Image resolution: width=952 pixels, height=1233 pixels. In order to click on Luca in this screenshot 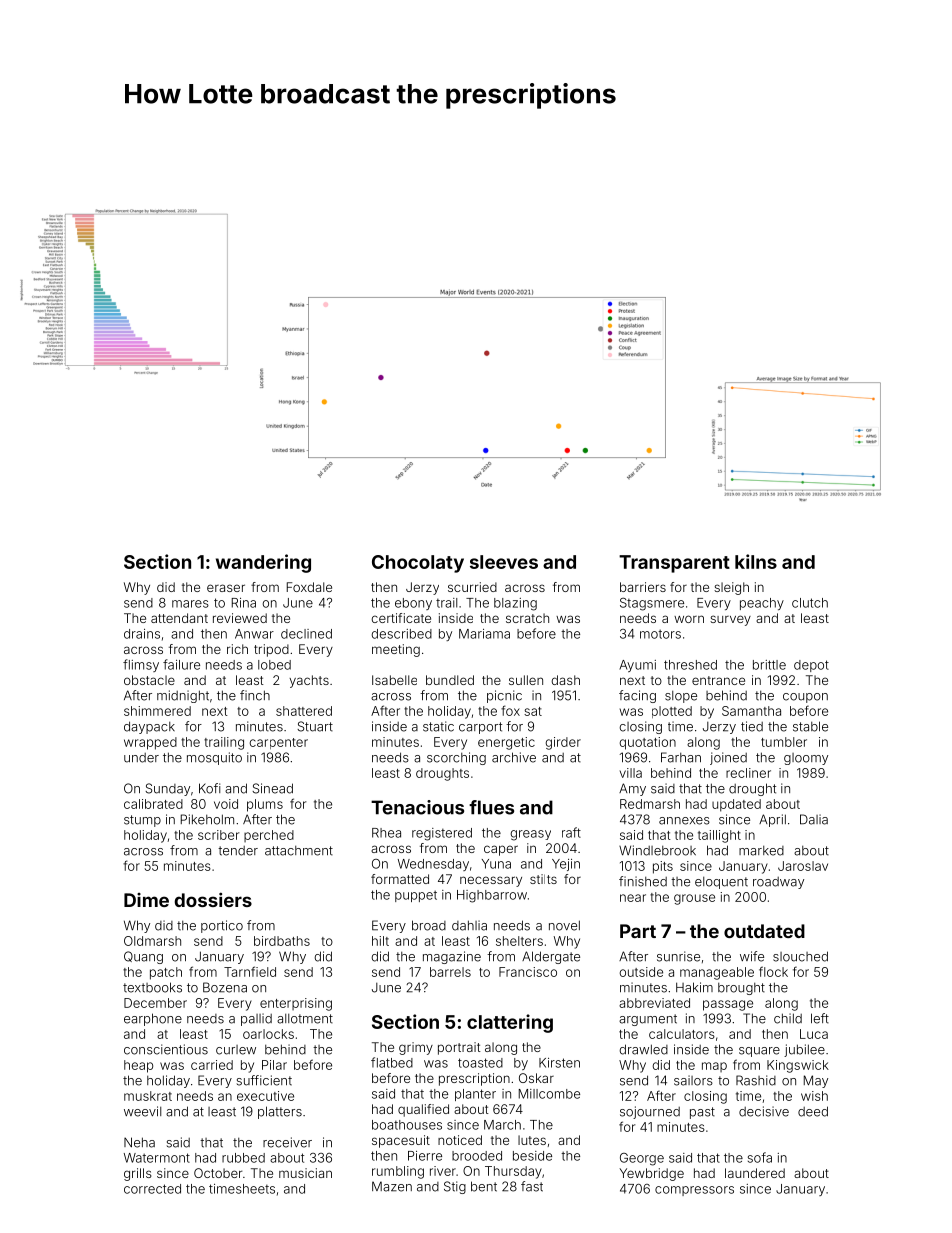, I will do `click(814, 1034)`.
